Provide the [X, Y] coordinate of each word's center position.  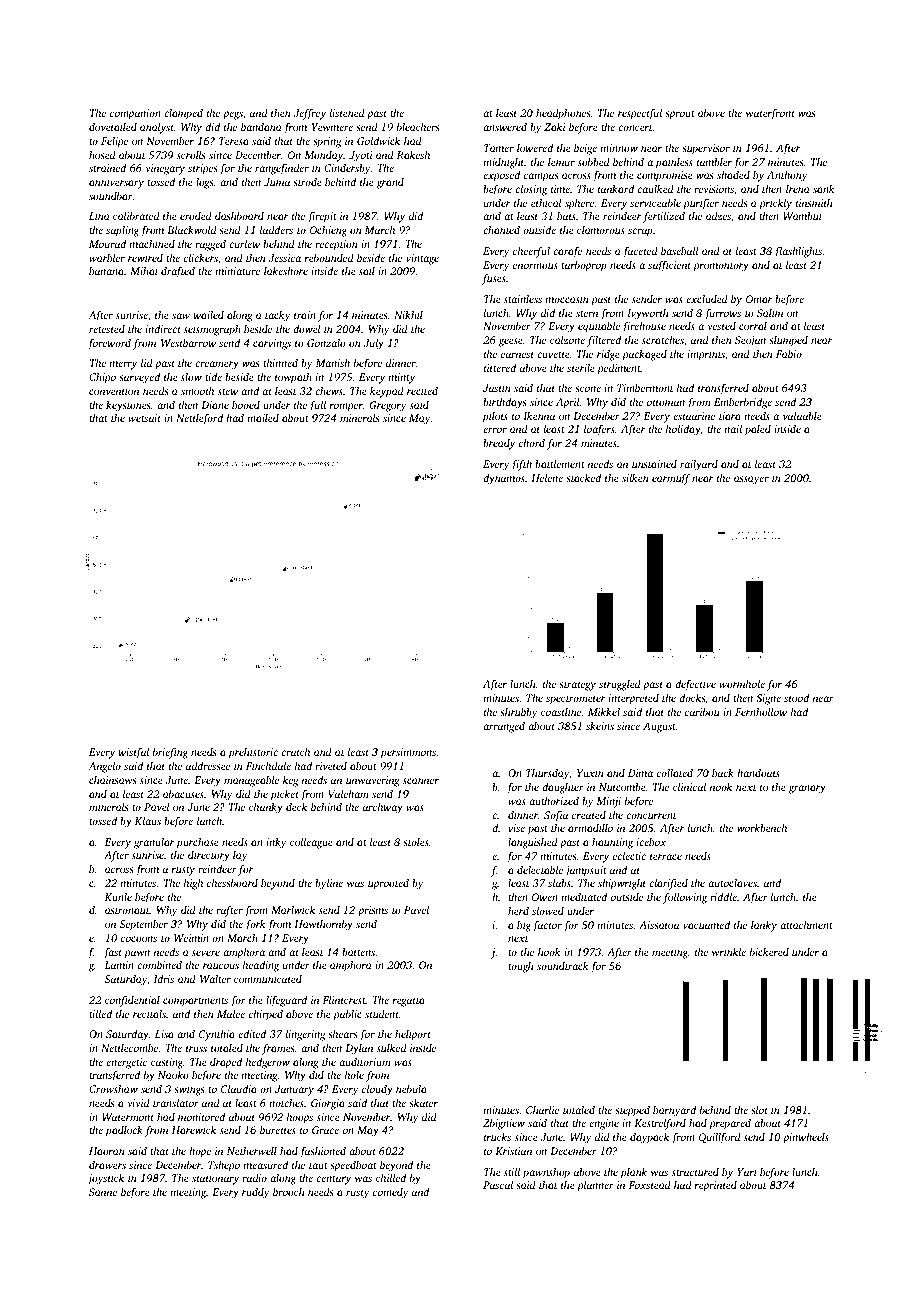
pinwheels [806, 1138]
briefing [170, 753]
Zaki [554, 127]
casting [167, 1063]
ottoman [666, 402]
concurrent [651, 816]
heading [261, 966]
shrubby [518, 713]
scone [588, 389]
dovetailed [113, 126]
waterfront [770, 114]
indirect [163, 329]
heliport [413, 1035]
